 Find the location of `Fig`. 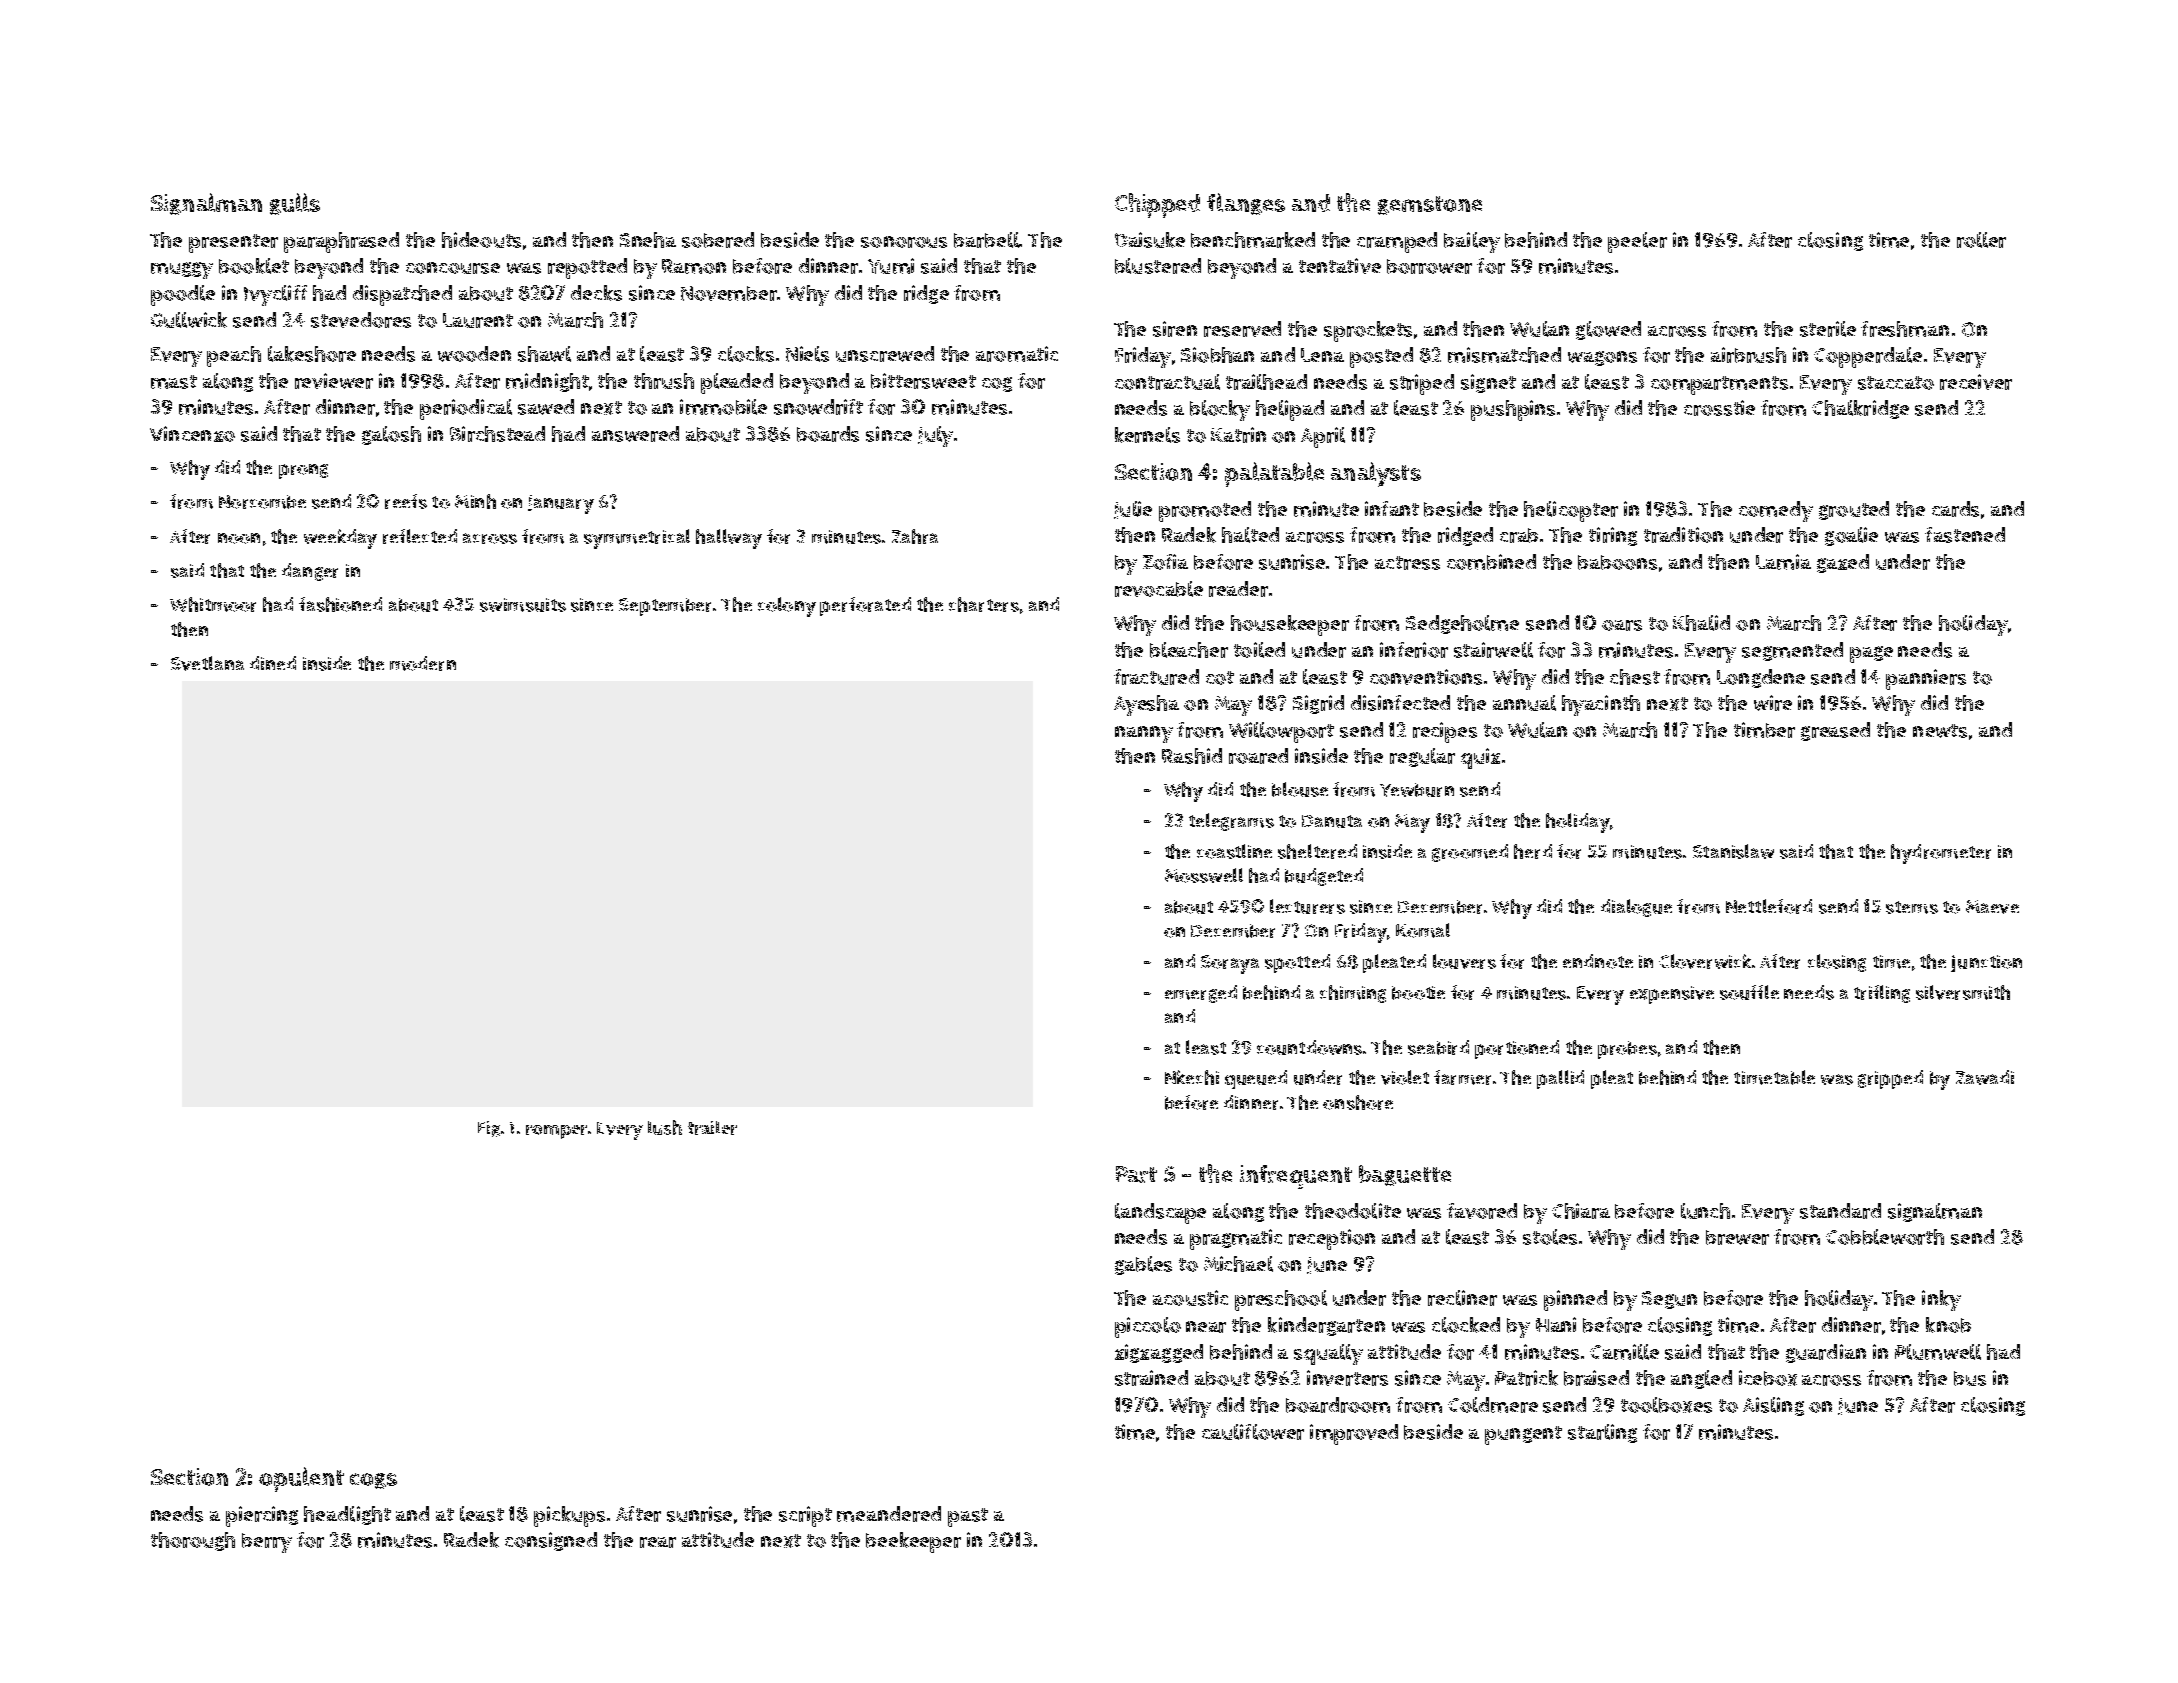

Fig is located at coordinates (489, 1129).
